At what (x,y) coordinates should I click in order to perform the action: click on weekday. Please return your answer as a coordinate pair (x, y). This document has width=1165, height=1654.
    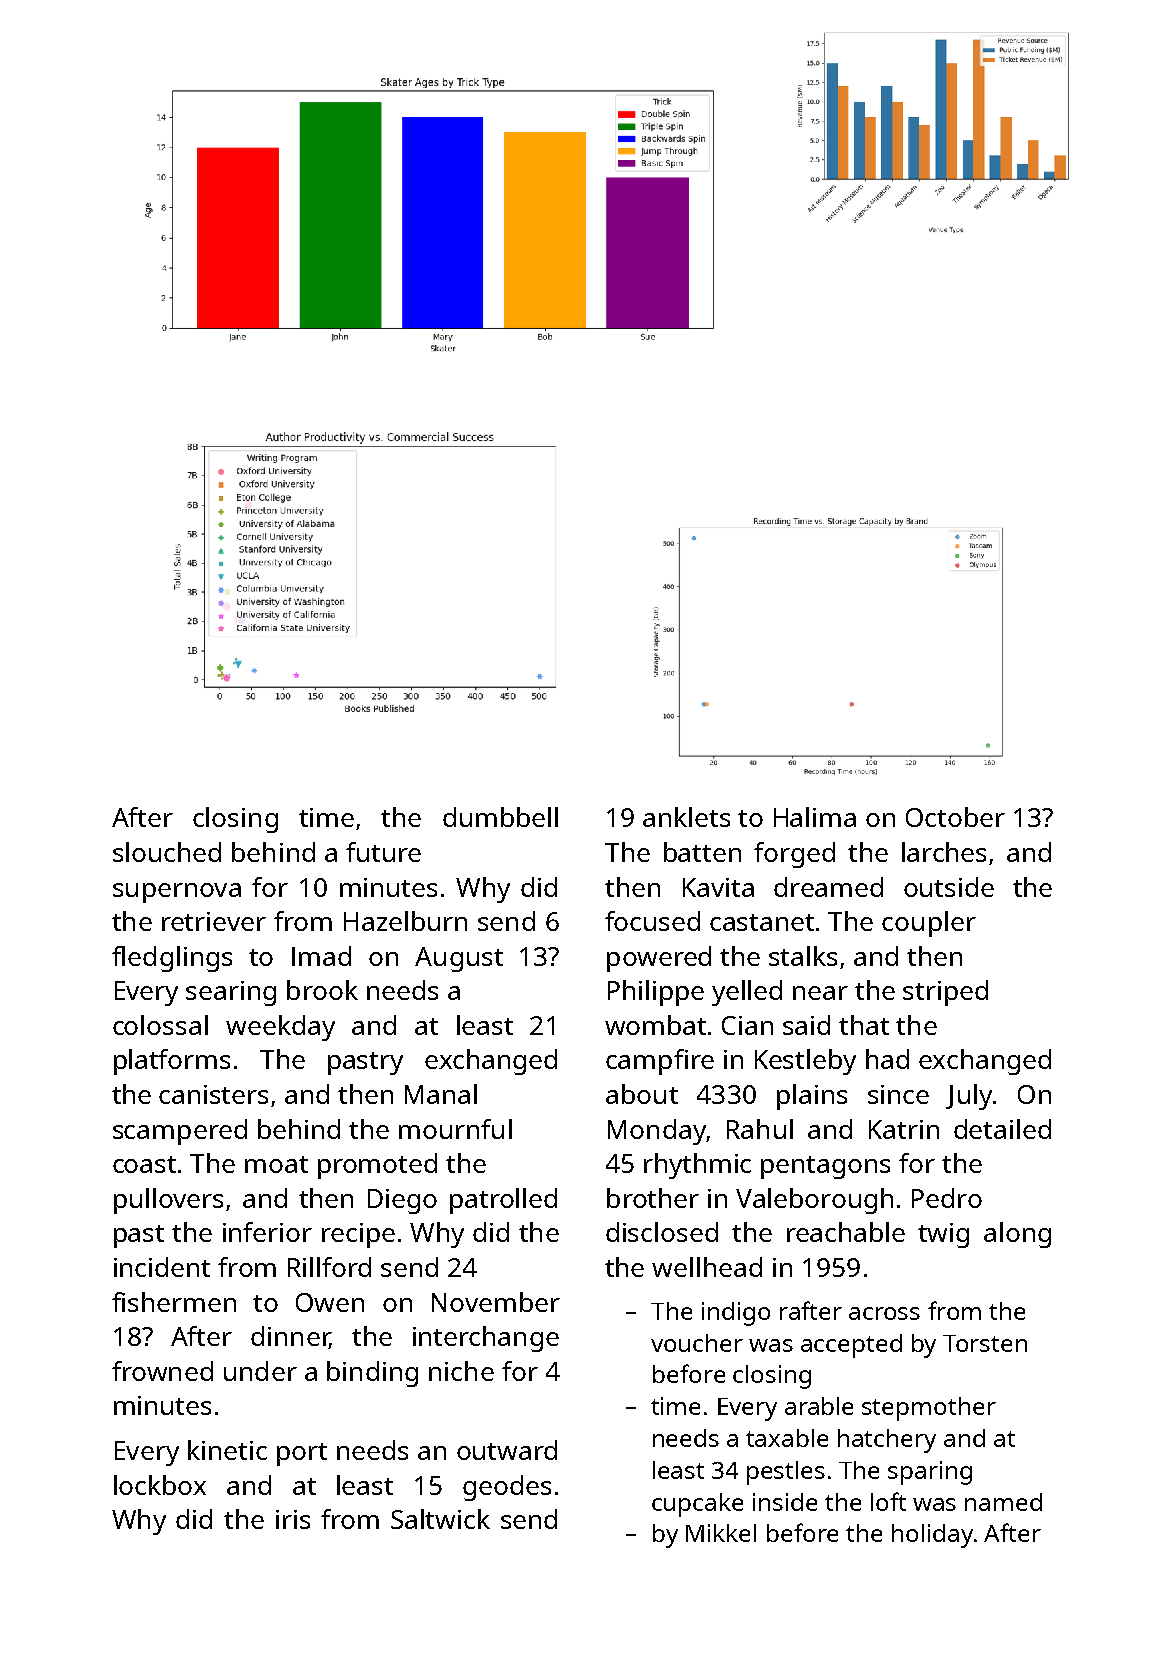
    Looking at the image, I should click on (280, 1028).
